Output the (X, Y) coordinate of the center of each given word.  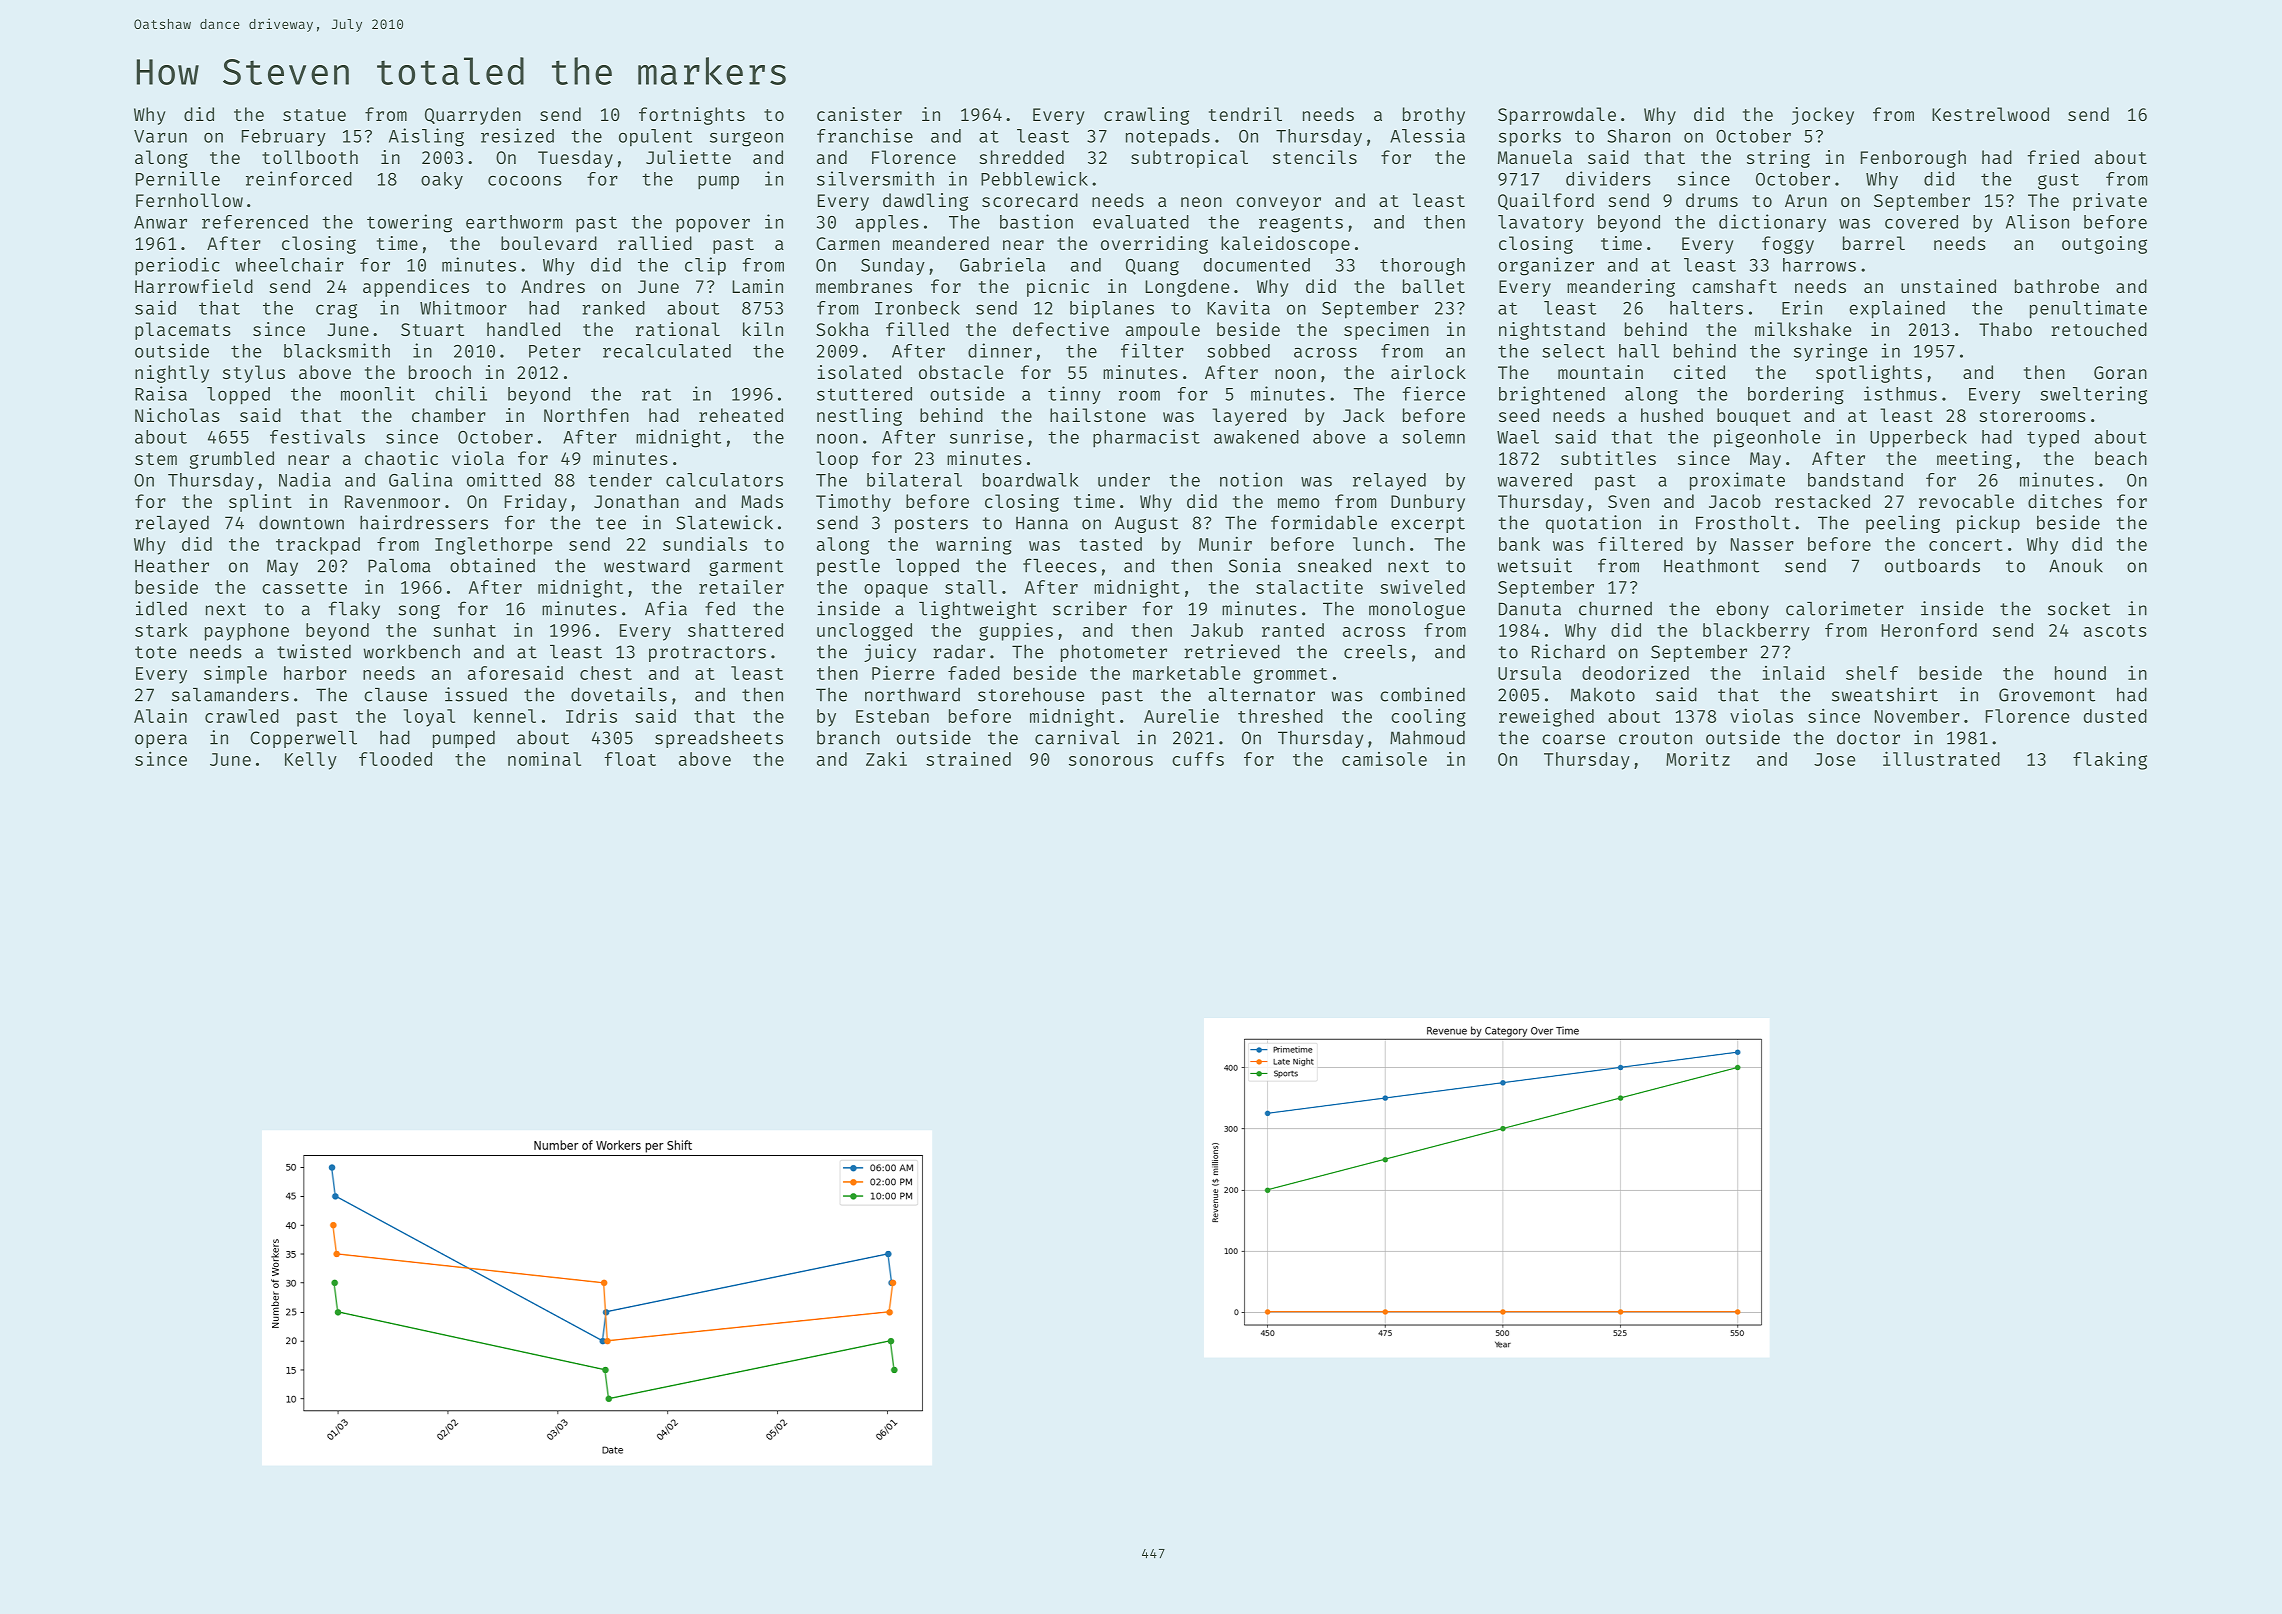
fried (2053, 157)
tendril (1245, 114)
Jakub (1217, 630)
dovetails (619, 694)
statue (314, 115)
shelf (1872, 673)
